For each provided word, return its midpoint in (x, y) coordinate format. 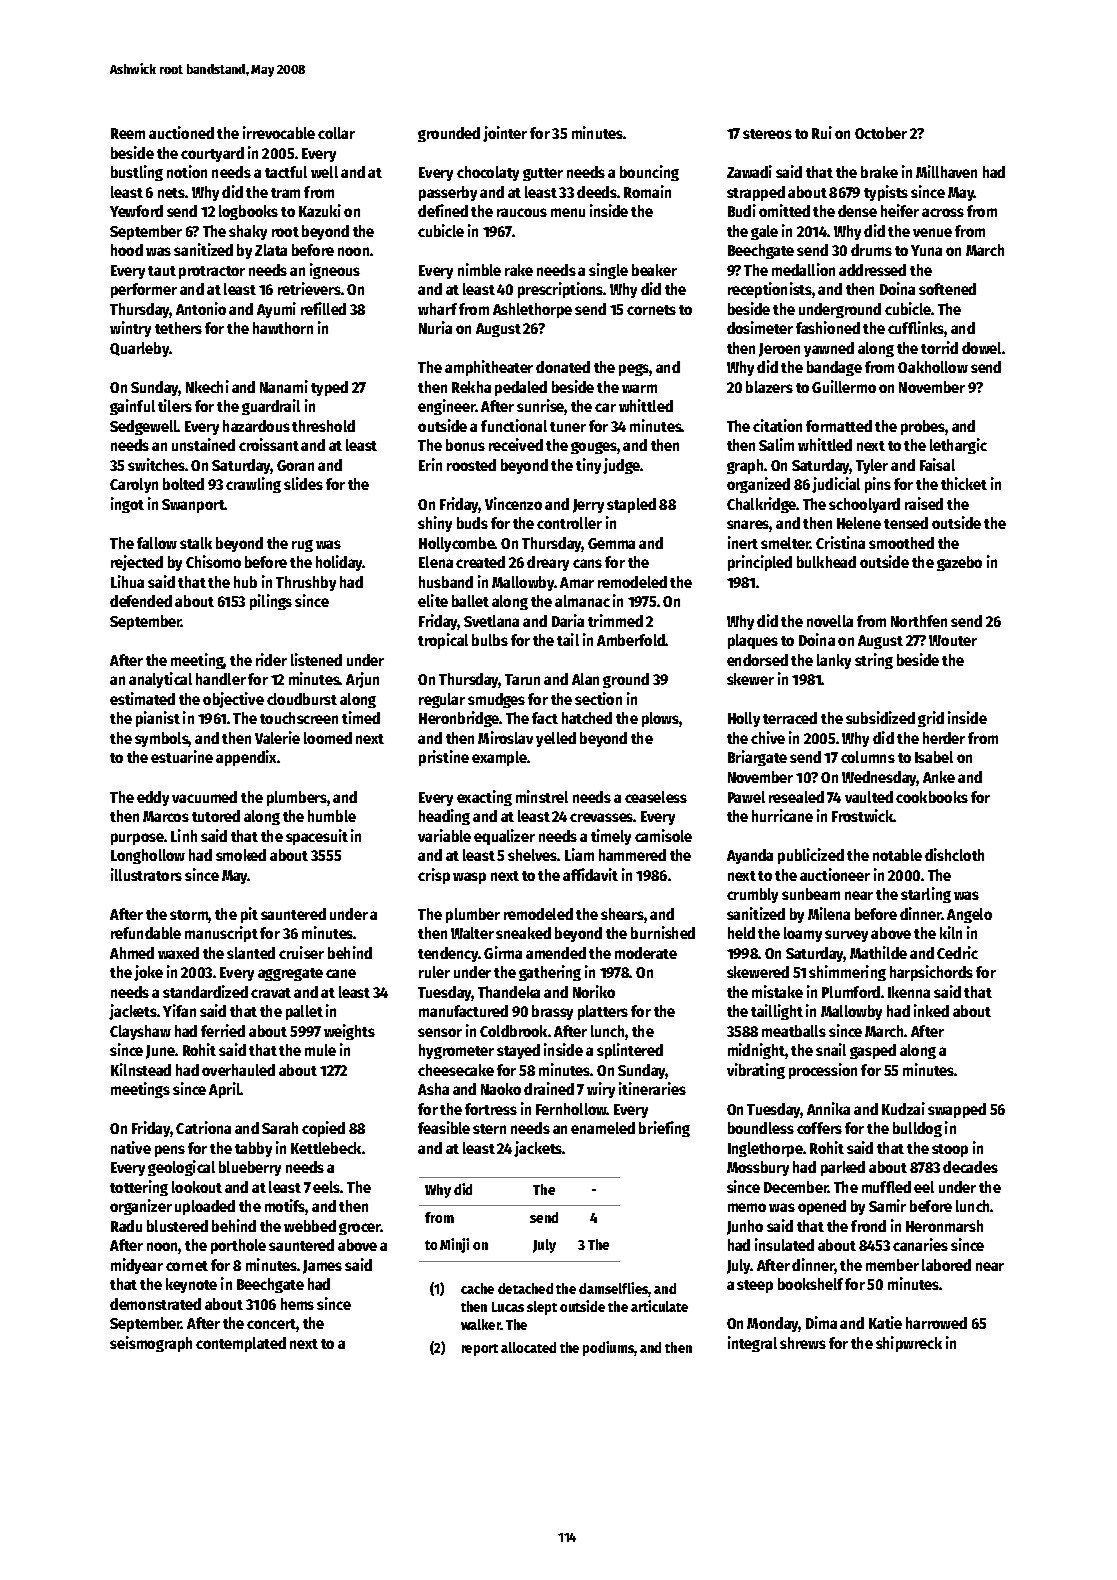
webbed (310, 1226)
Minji (454, 1245)
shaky (248, 232)
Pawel (746, 797)
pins (878, 485)
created (480, 562)
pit (249, 915)
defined (443, 210)
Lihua (127, 581)
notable (897, 855)
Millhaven (946, 171)
